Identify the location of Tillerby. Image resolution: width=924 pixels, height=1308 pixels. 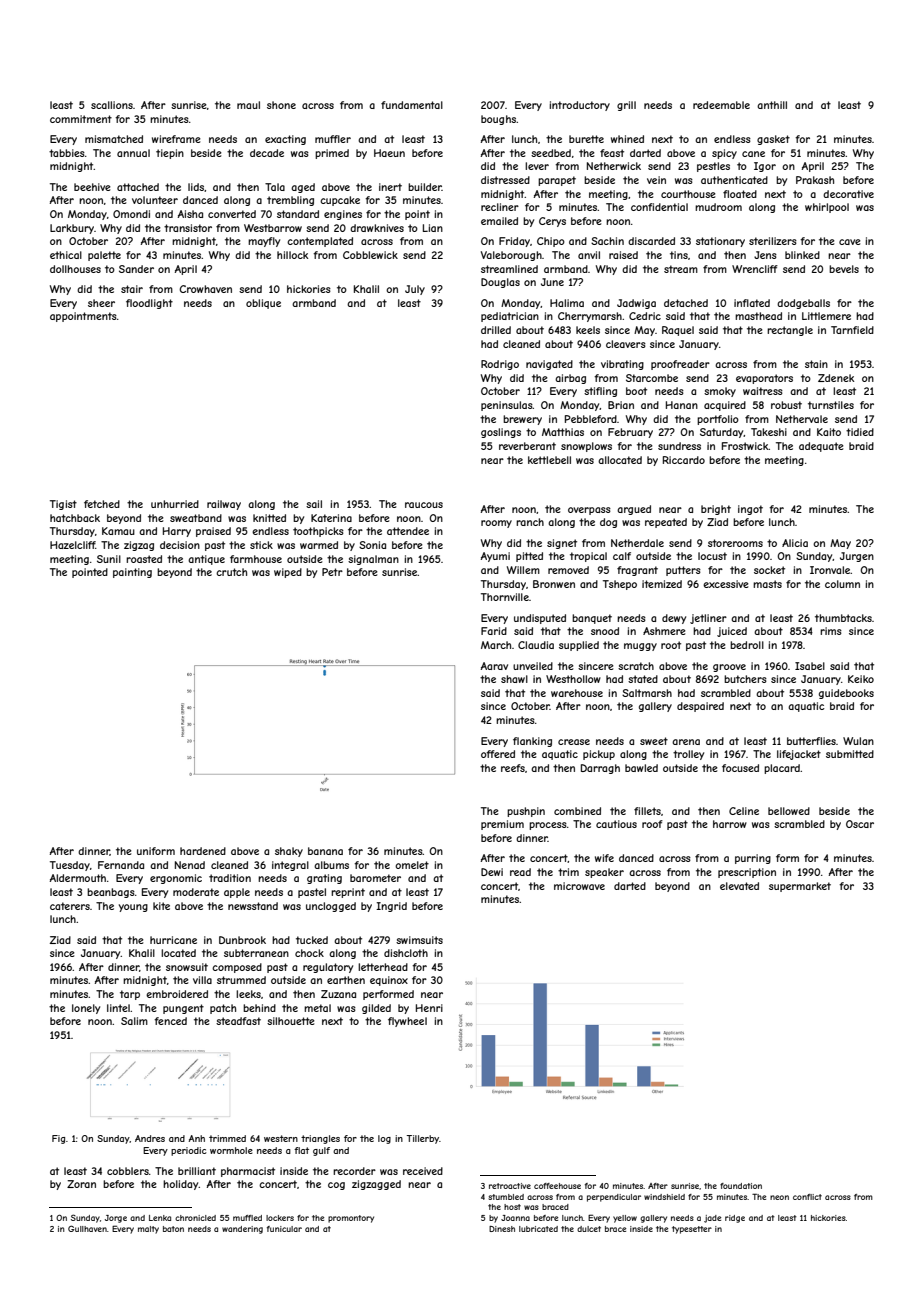
(423, 1139).
